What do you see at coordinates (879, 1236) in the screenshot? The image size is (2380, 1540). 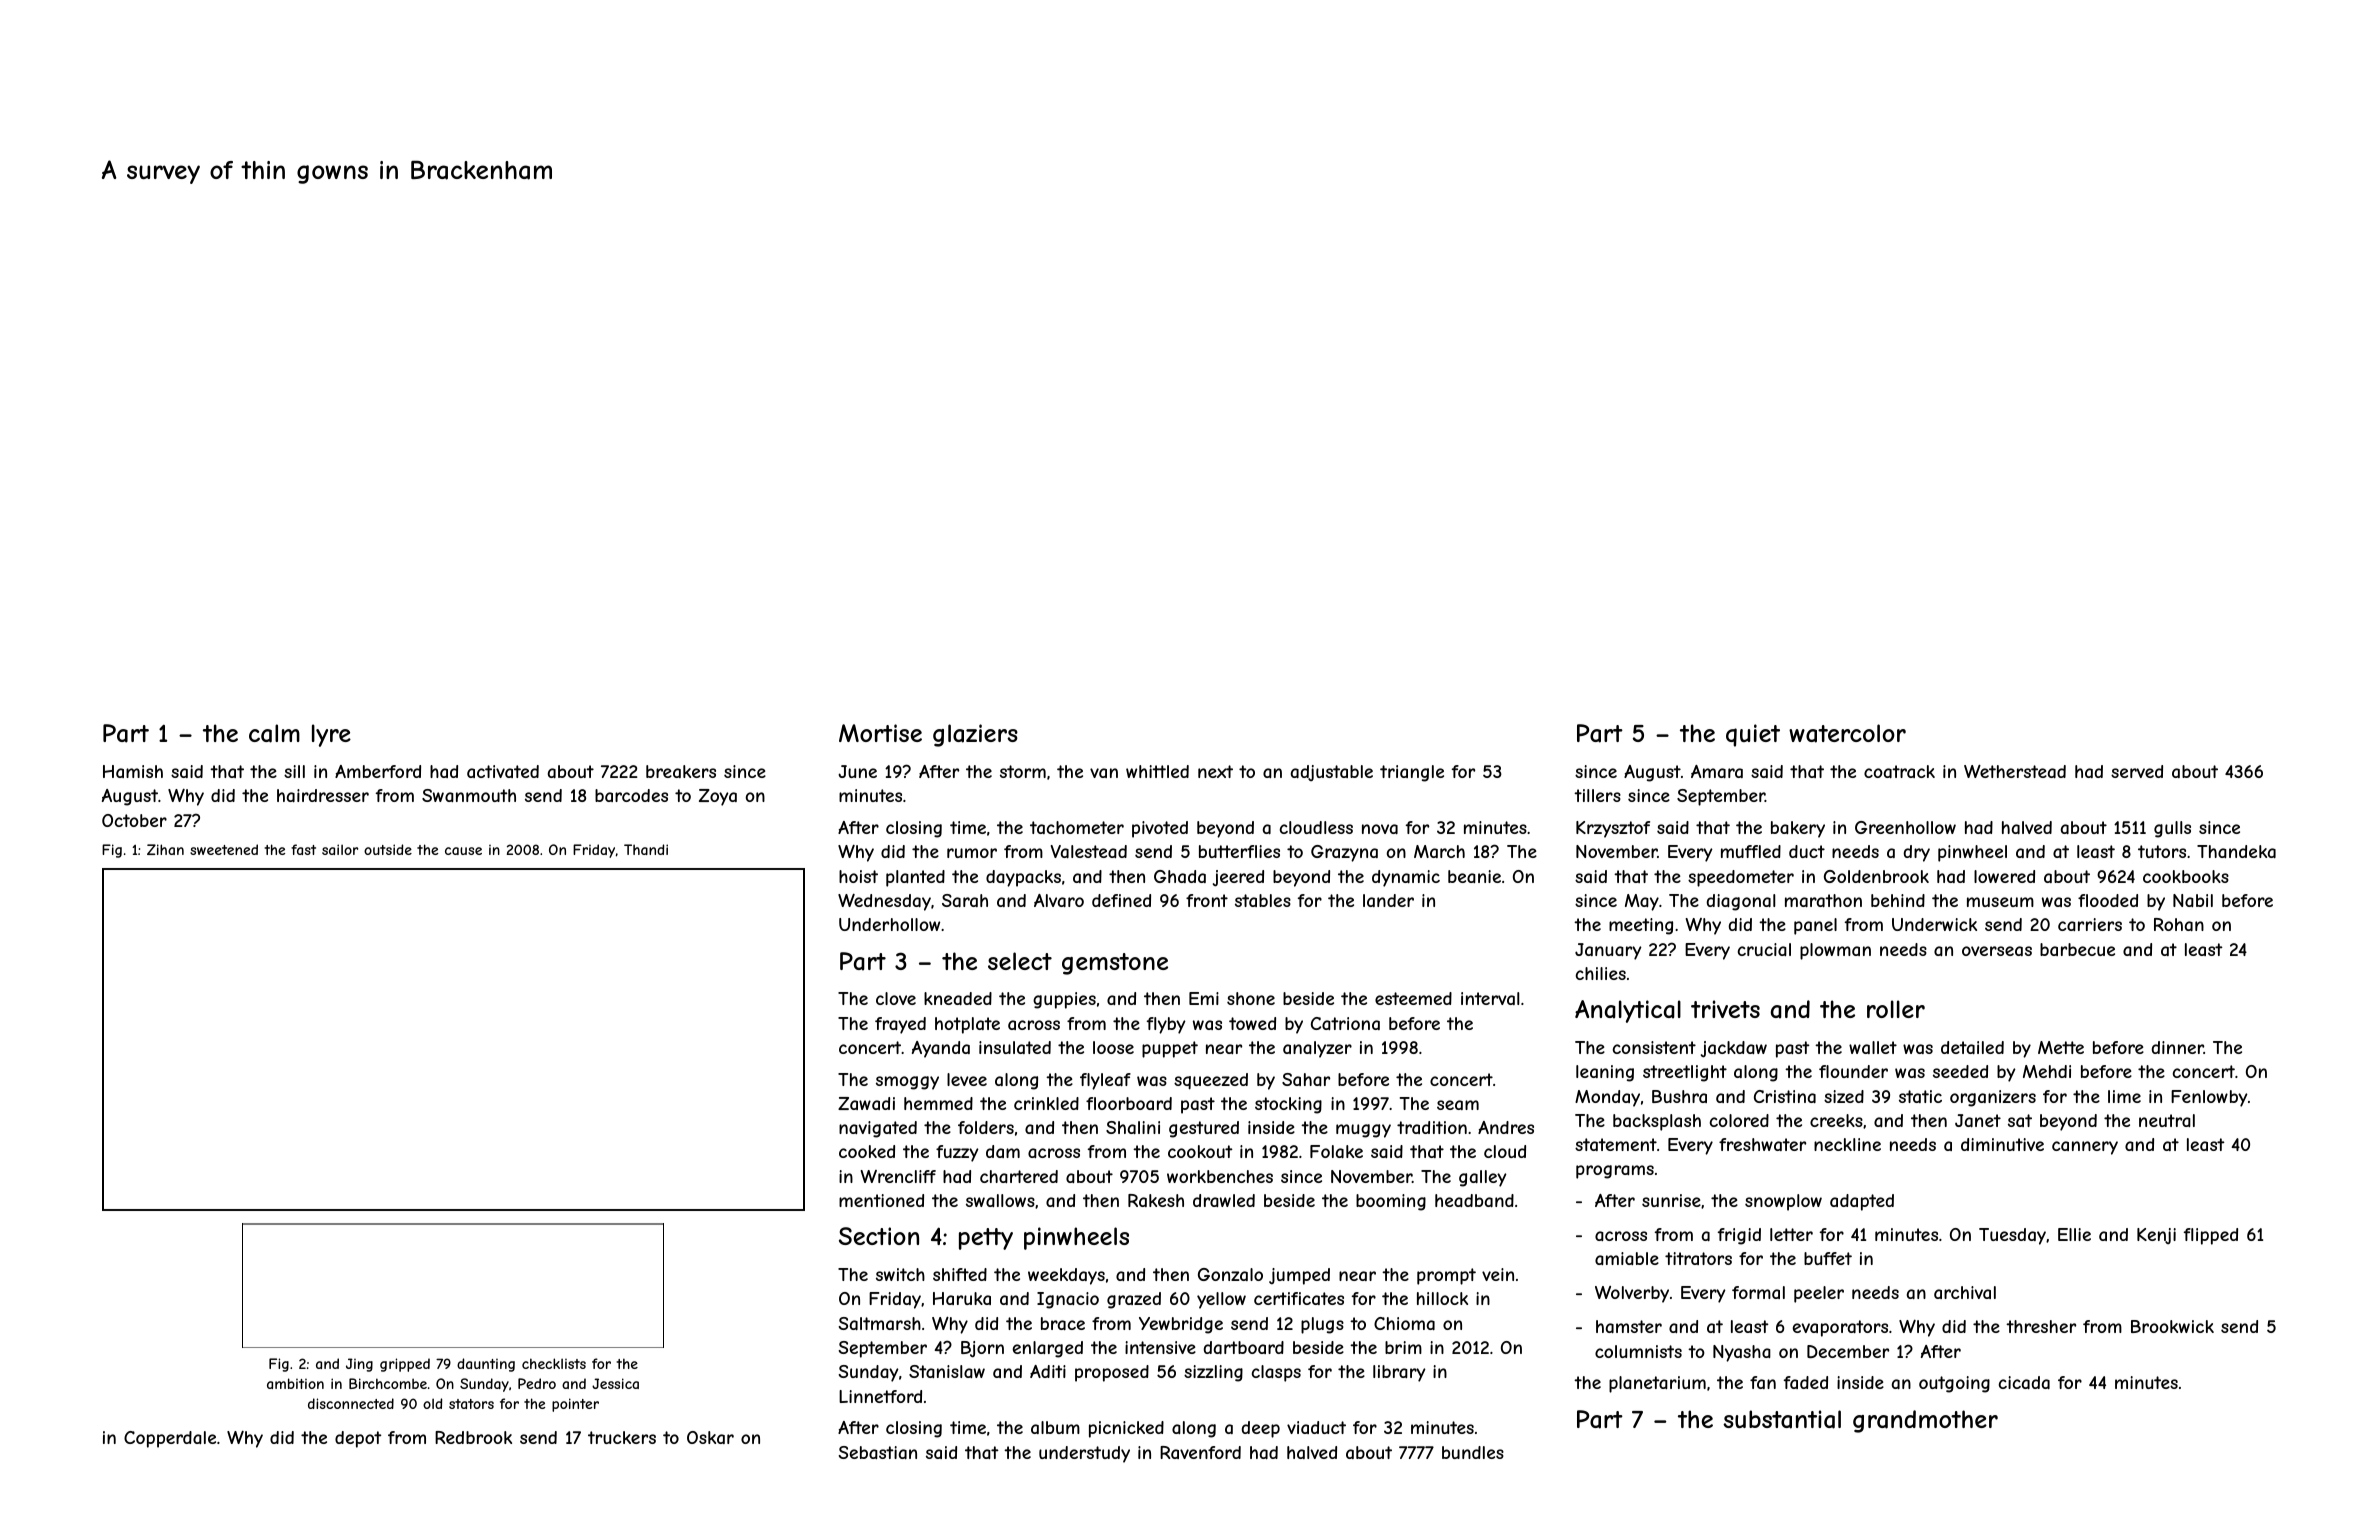 I see `Section` at bounding box center [879, 1236].
